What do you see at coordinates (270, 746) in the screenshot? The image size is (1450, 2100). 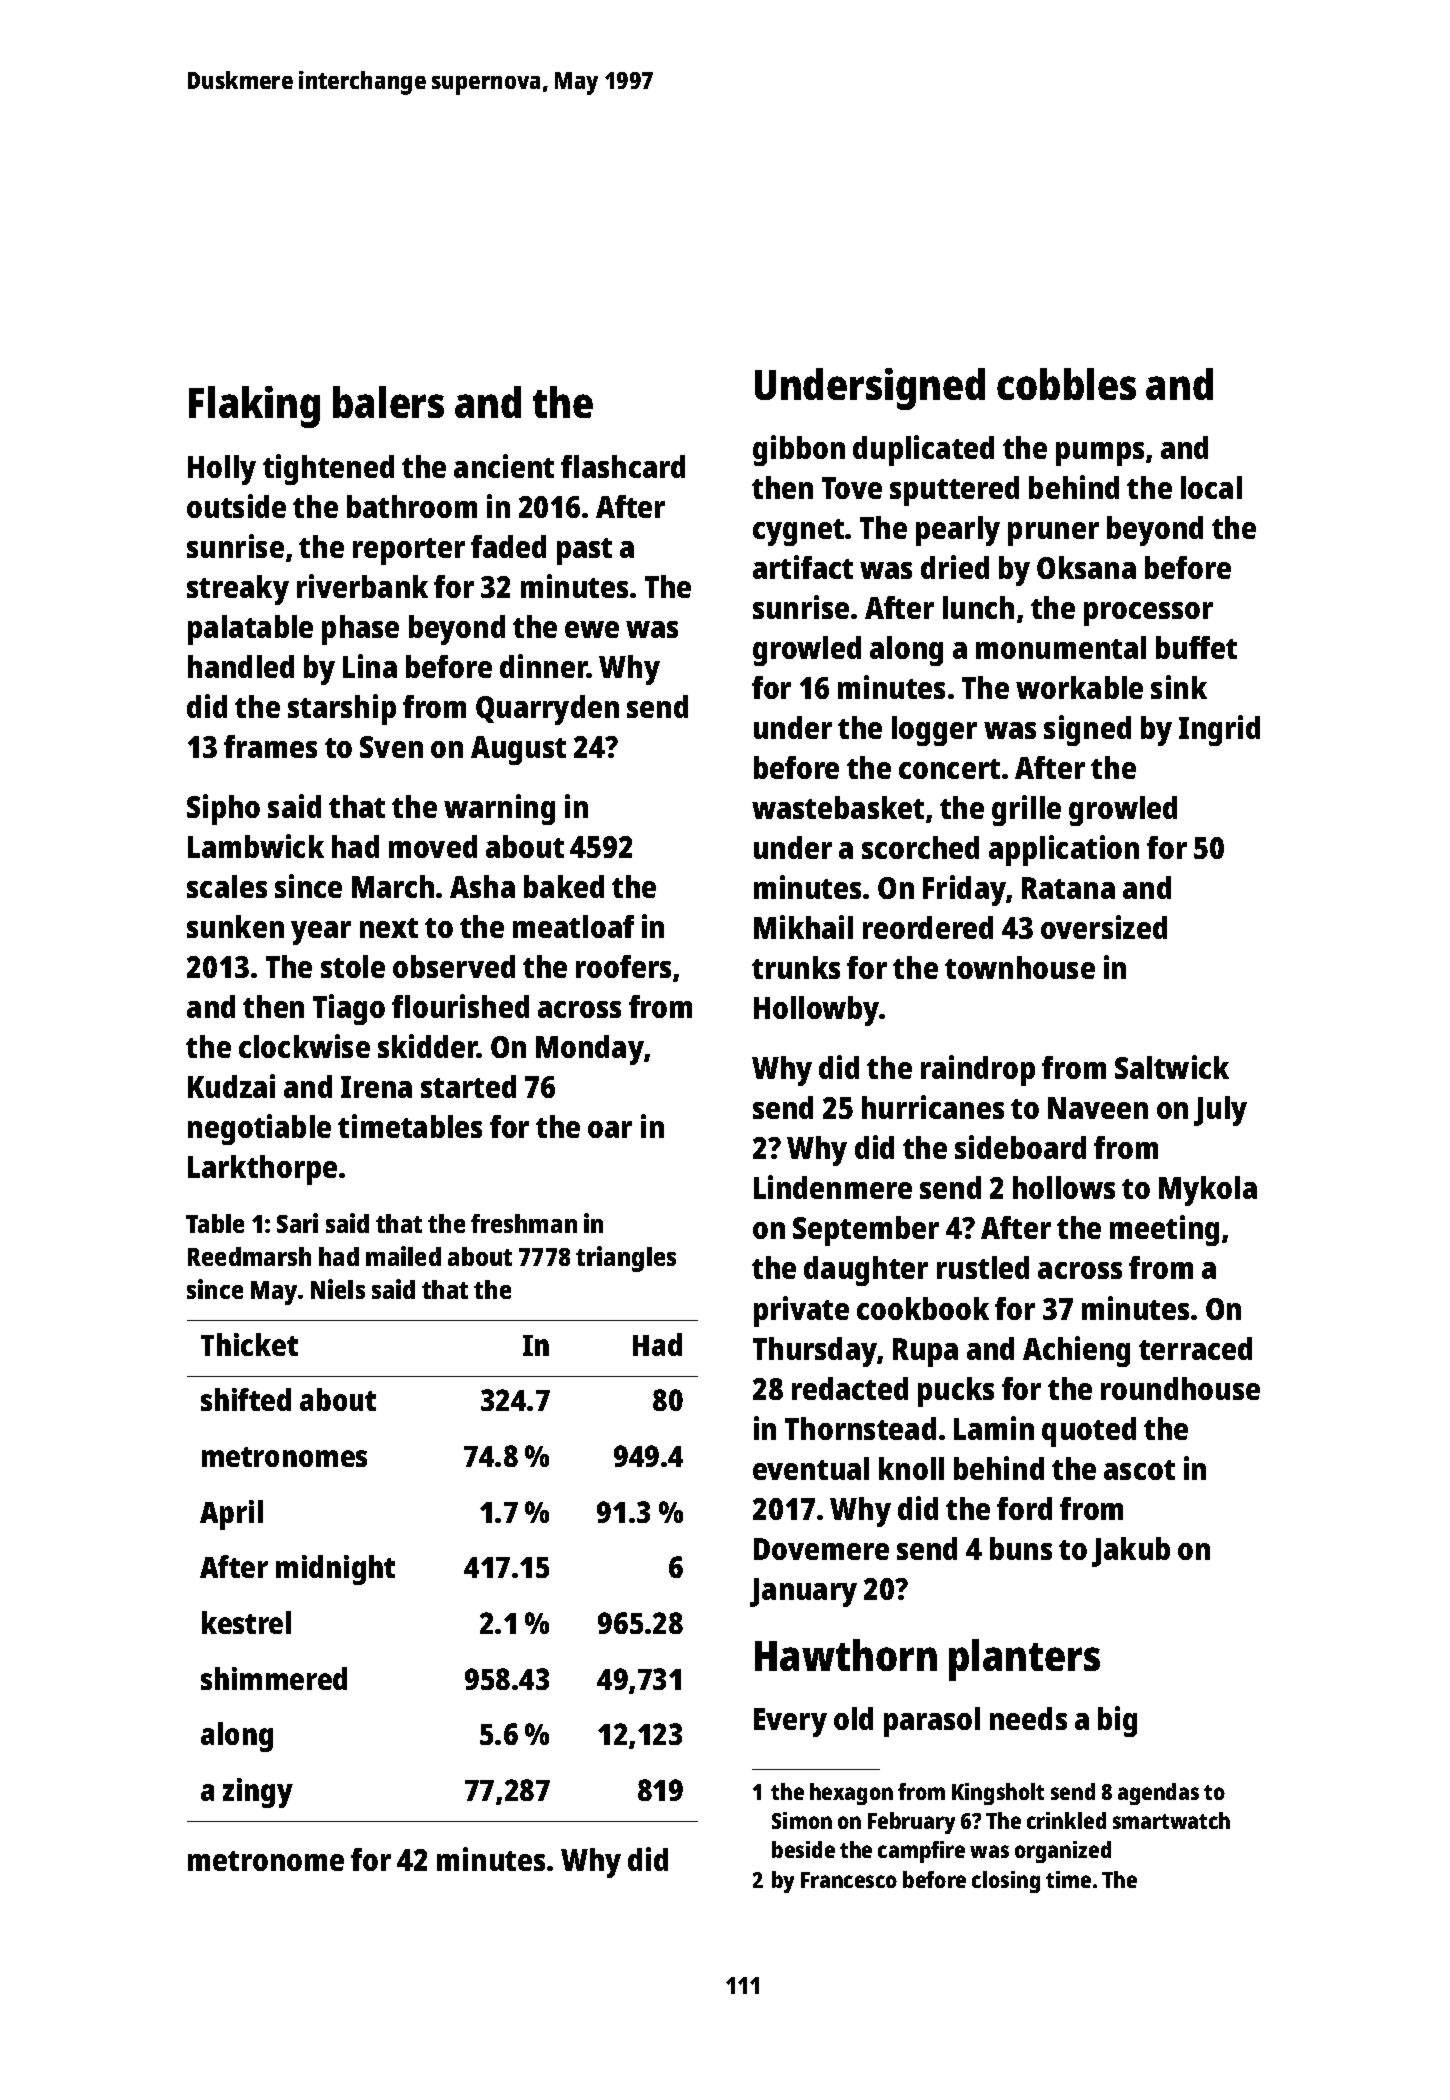 I see `frames` at bounding box center [270, 746].
